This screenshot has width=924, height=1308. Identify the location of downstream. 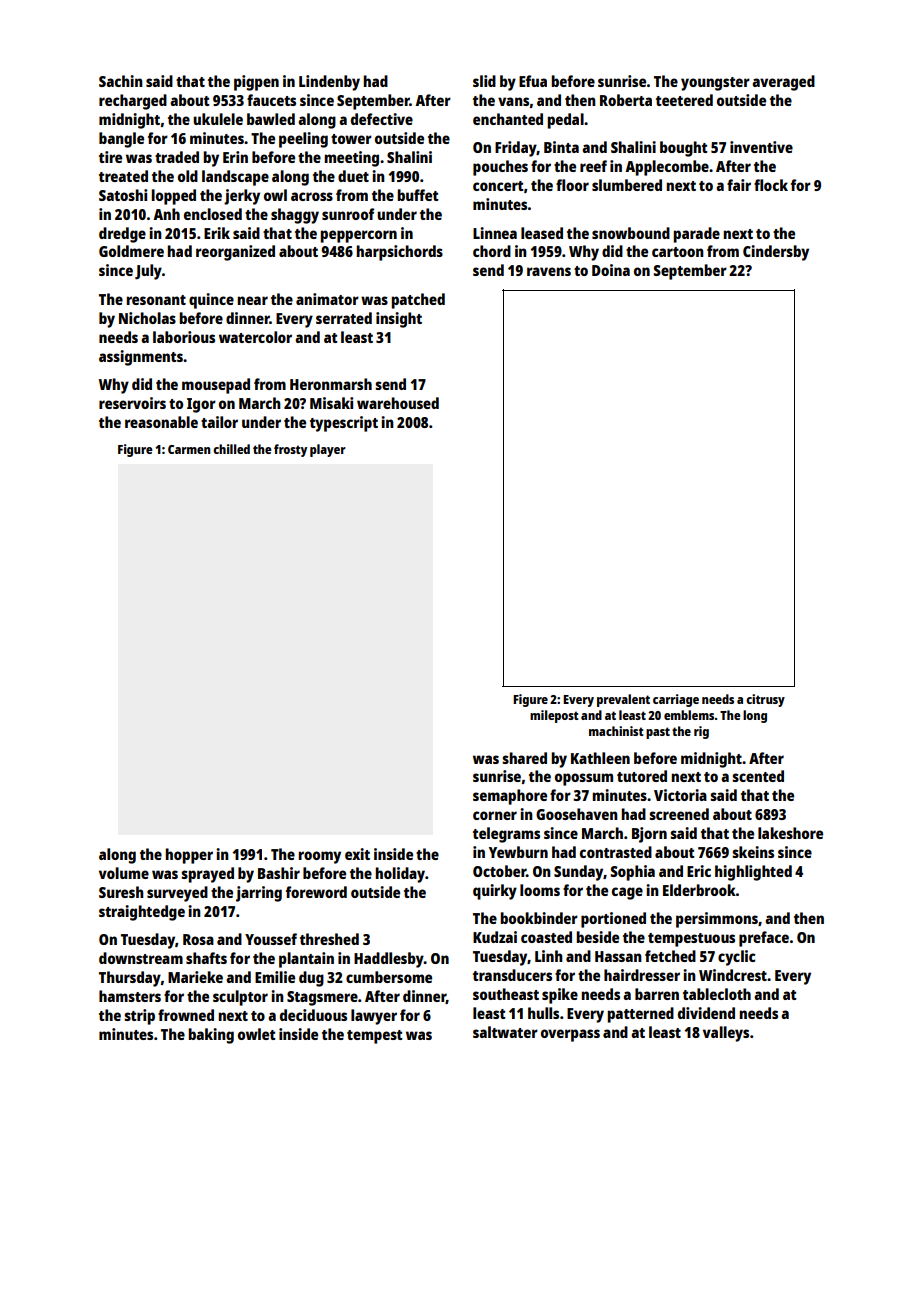
(141, 958).
